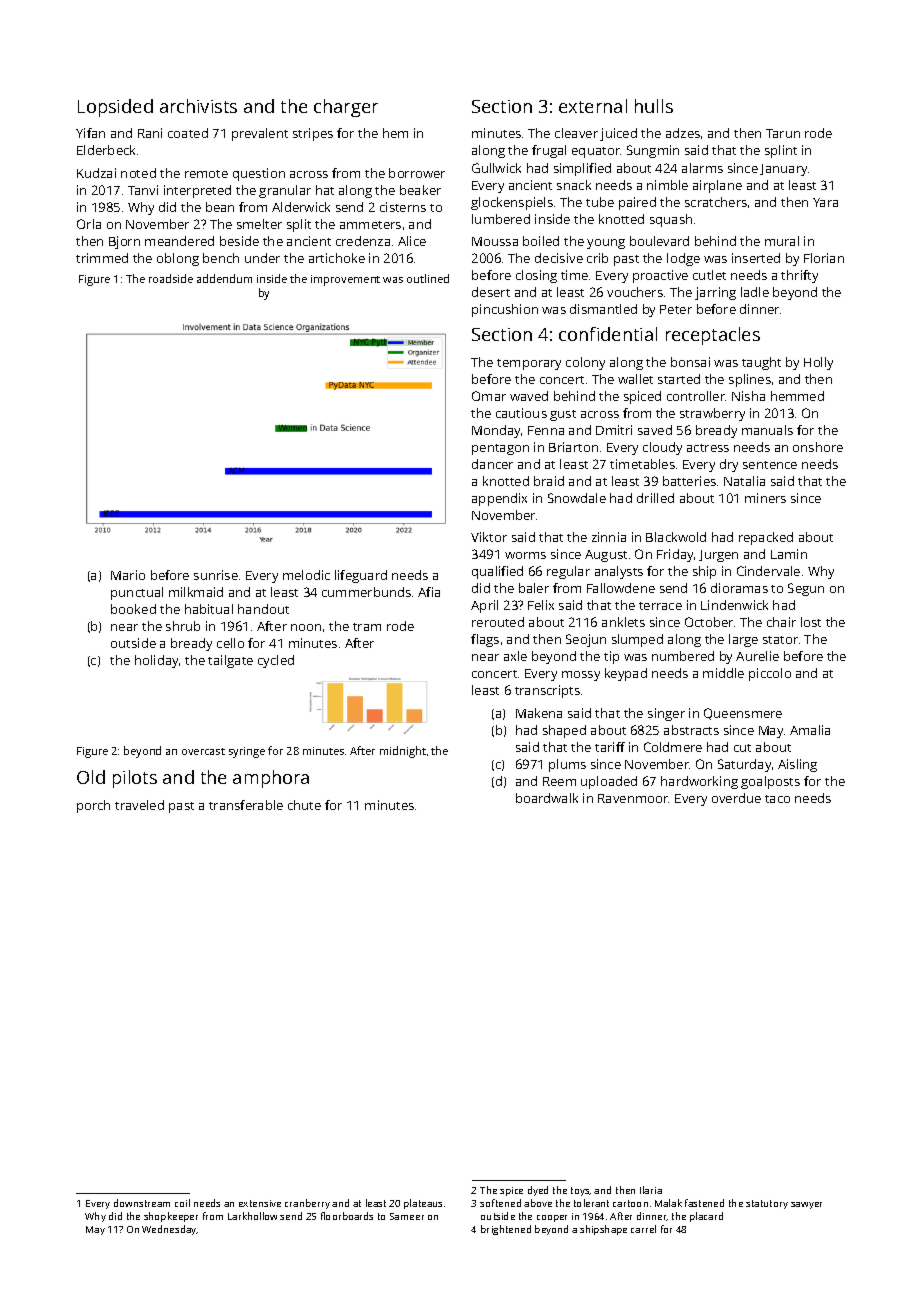 The width and height of the screenshot is (924, 1308). I want to click on transcripts, so click(547, 691).
